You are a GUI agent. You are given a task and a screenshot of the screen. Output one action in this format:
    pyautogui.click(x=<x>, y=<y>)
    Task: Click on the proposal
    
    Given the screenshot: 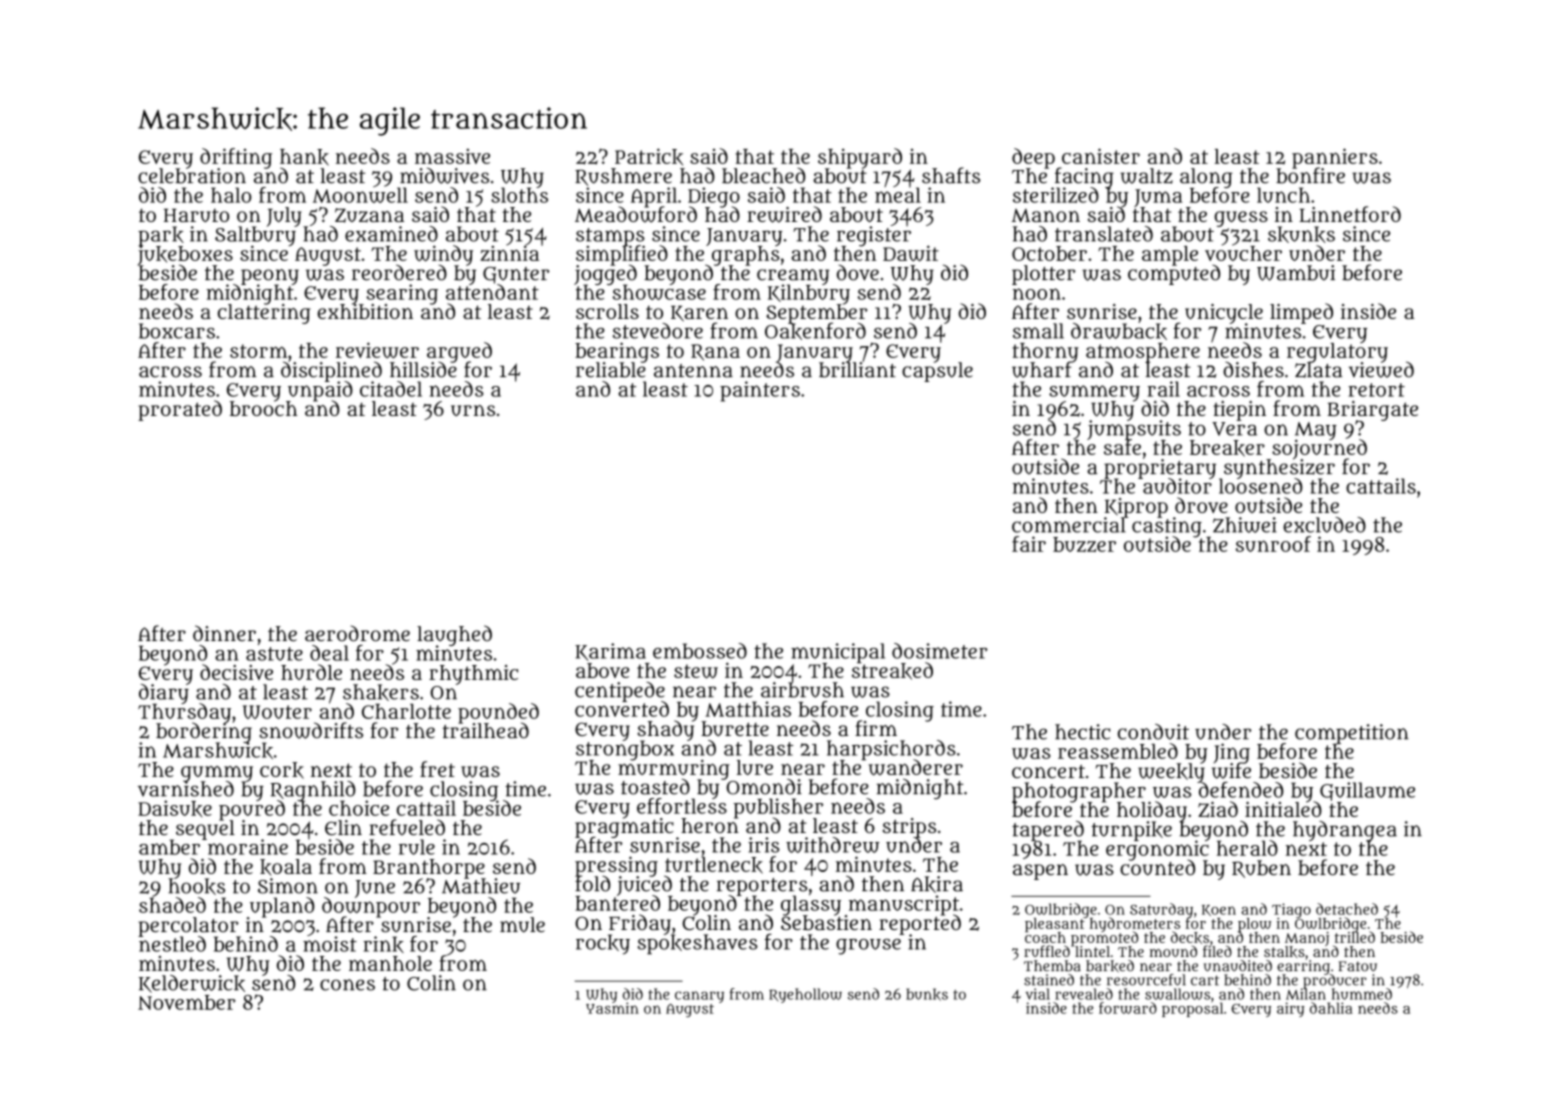 What is the action you would take?
    pyautogui.click(x=1192, y=1010)
